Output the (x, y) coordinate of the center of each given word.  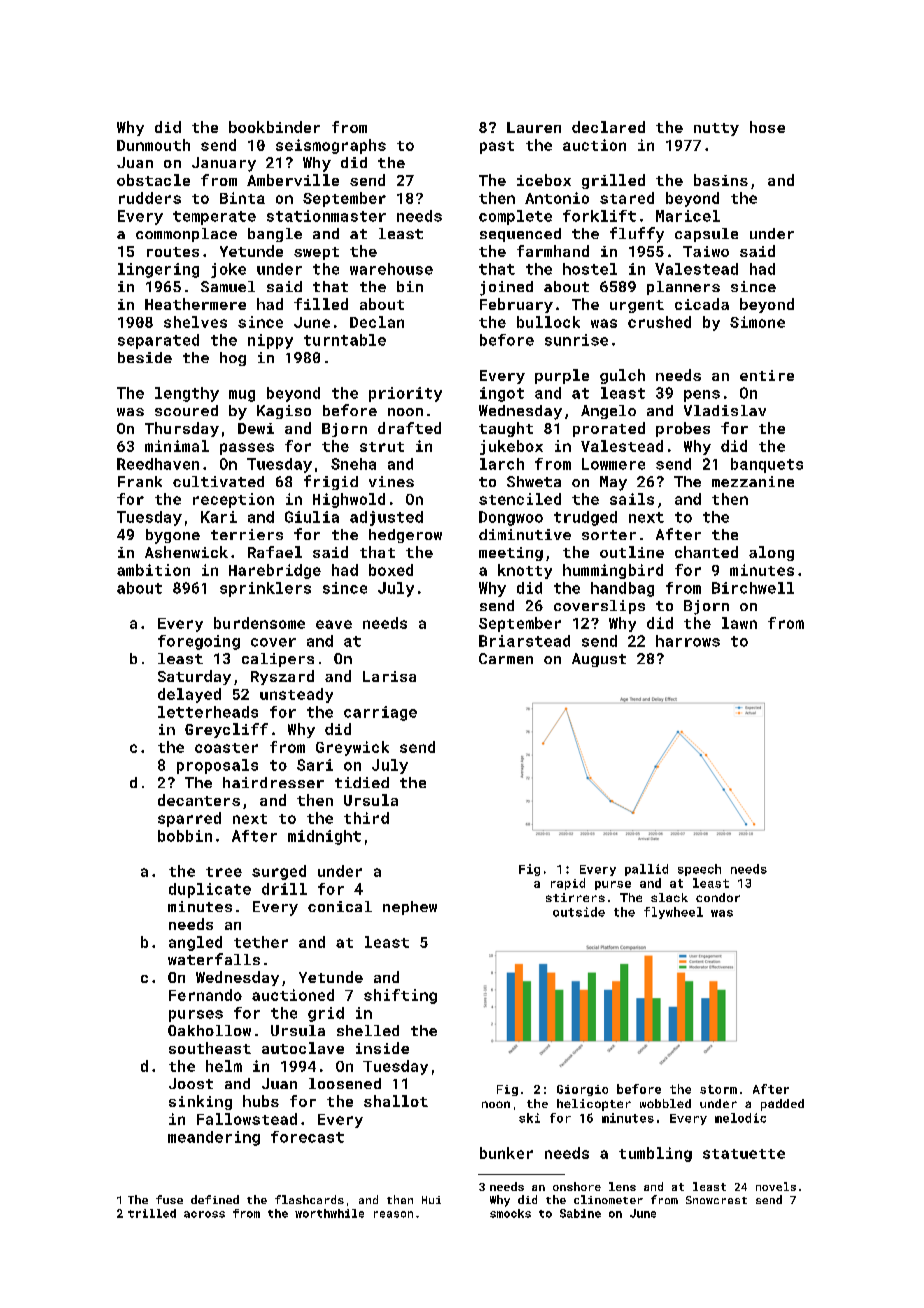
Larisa (389, 676)
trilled (152, 1213)
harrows (688, 641)
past (497, 147)
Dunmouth (153, 145)
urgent (637, 306)
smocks (510, 1213)
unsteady (296, 695)
